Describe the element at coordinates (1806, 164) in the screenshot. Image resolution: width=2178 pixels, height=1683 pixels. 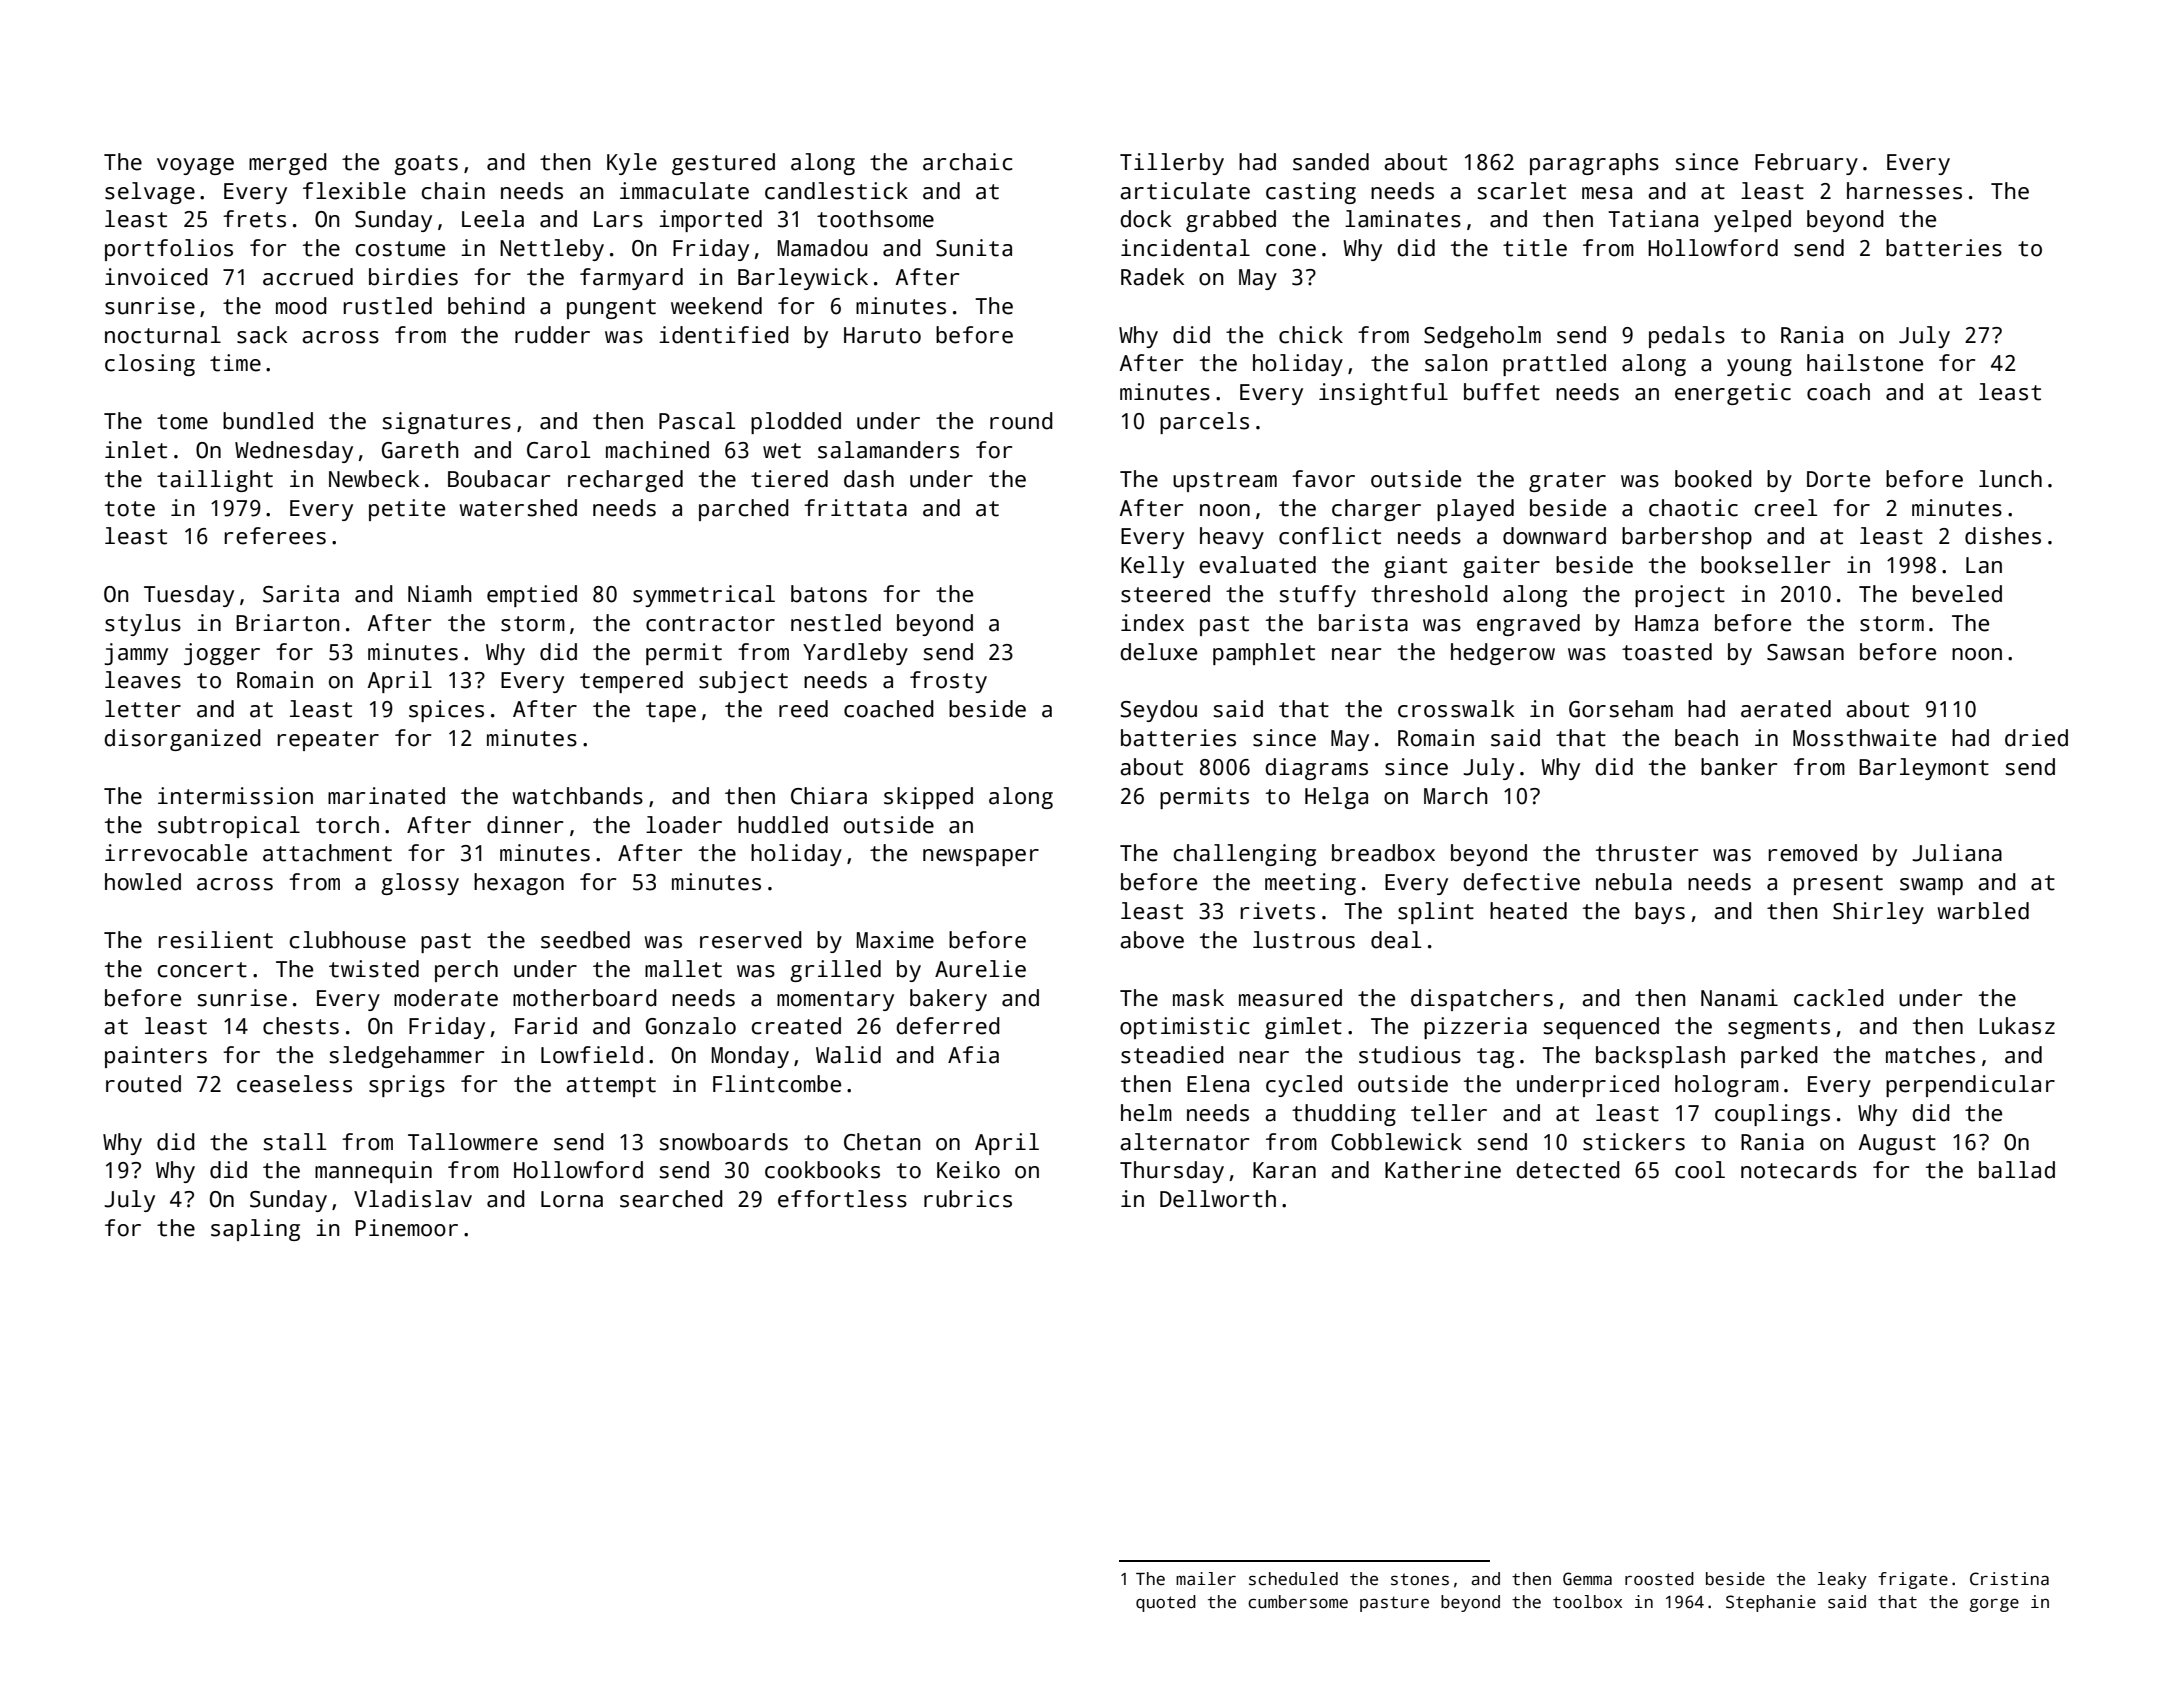
I see `February` at that location.
